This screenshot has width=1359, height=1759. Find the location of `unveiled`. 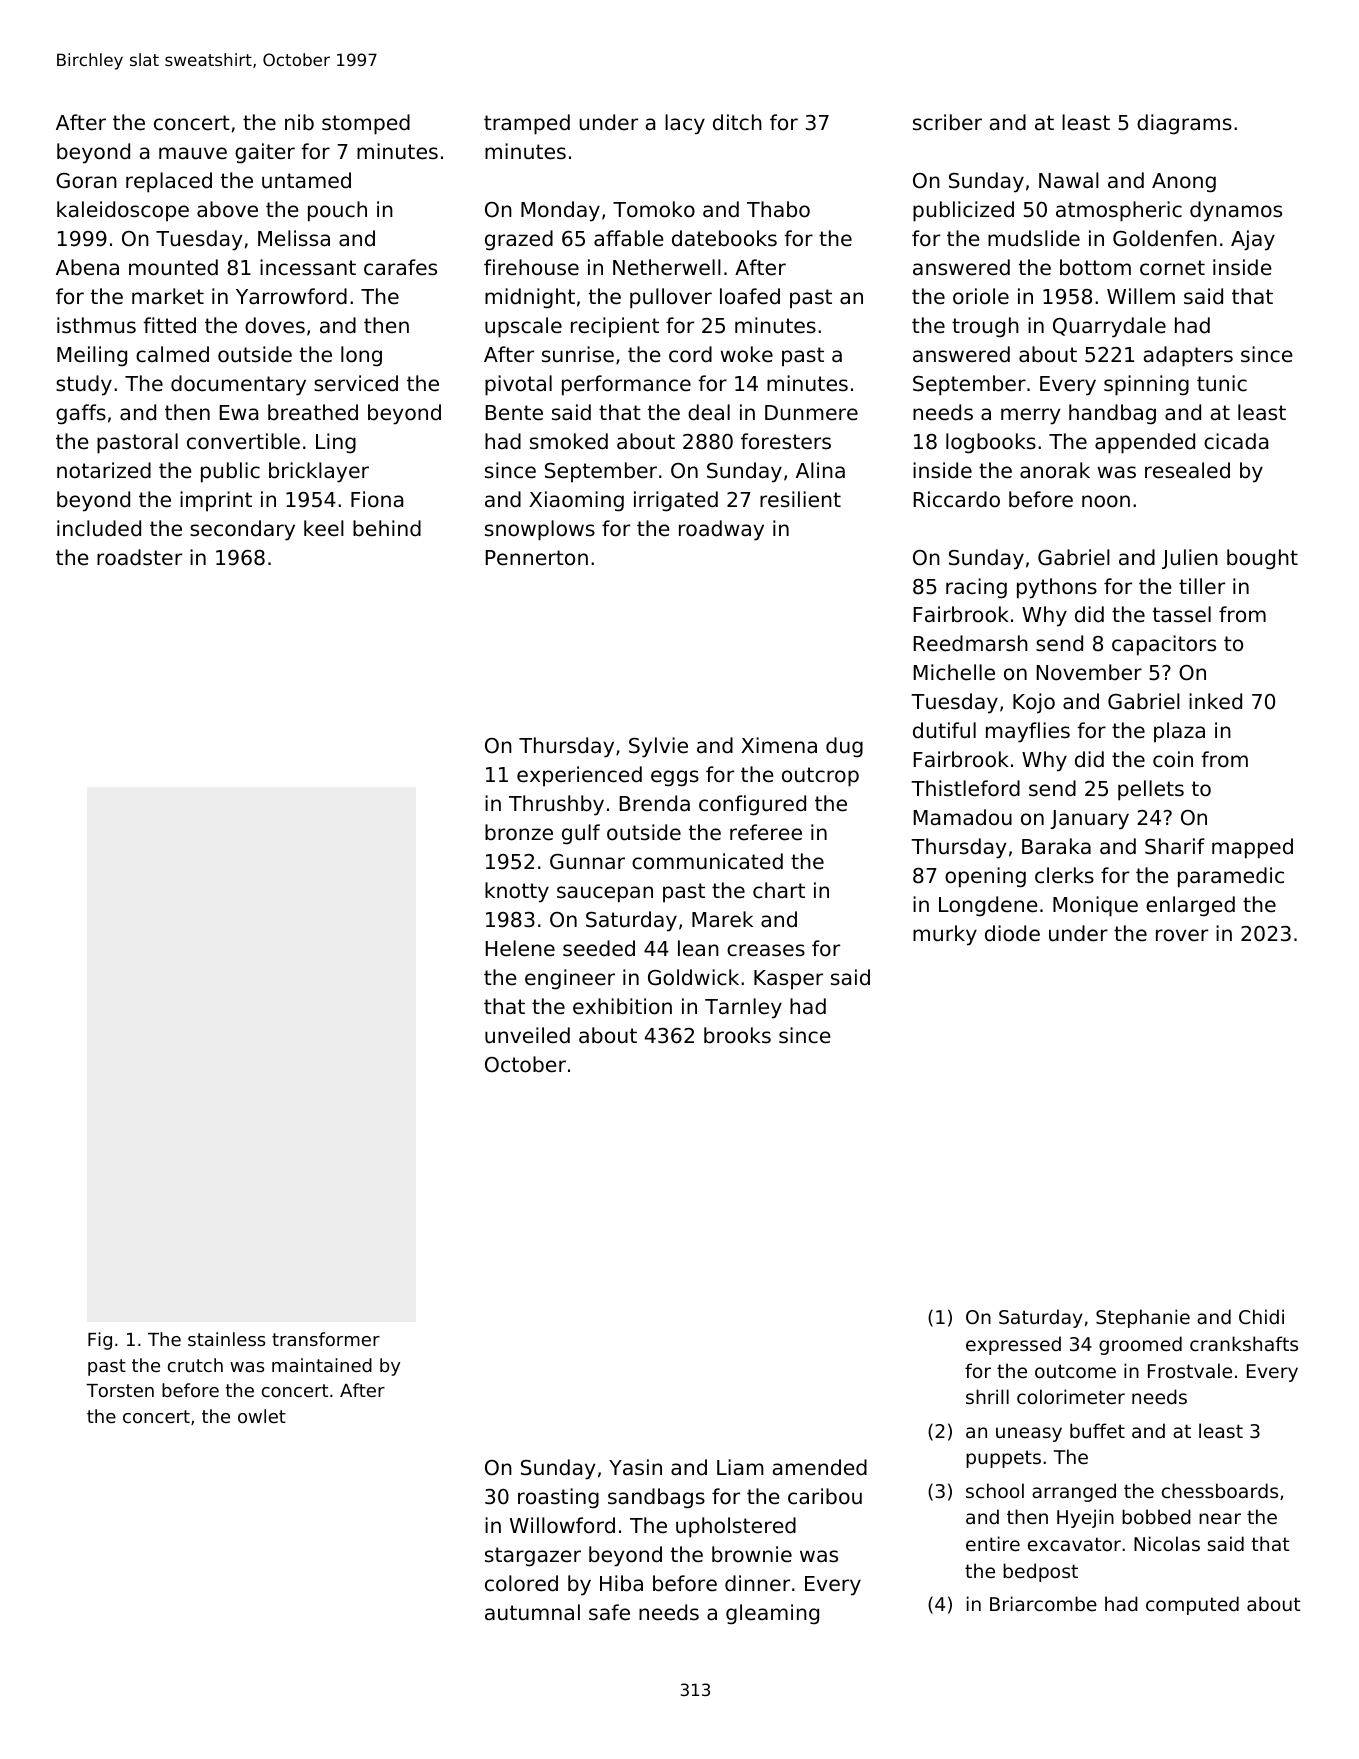

unveiled is located at coordinates (527, 1035).
